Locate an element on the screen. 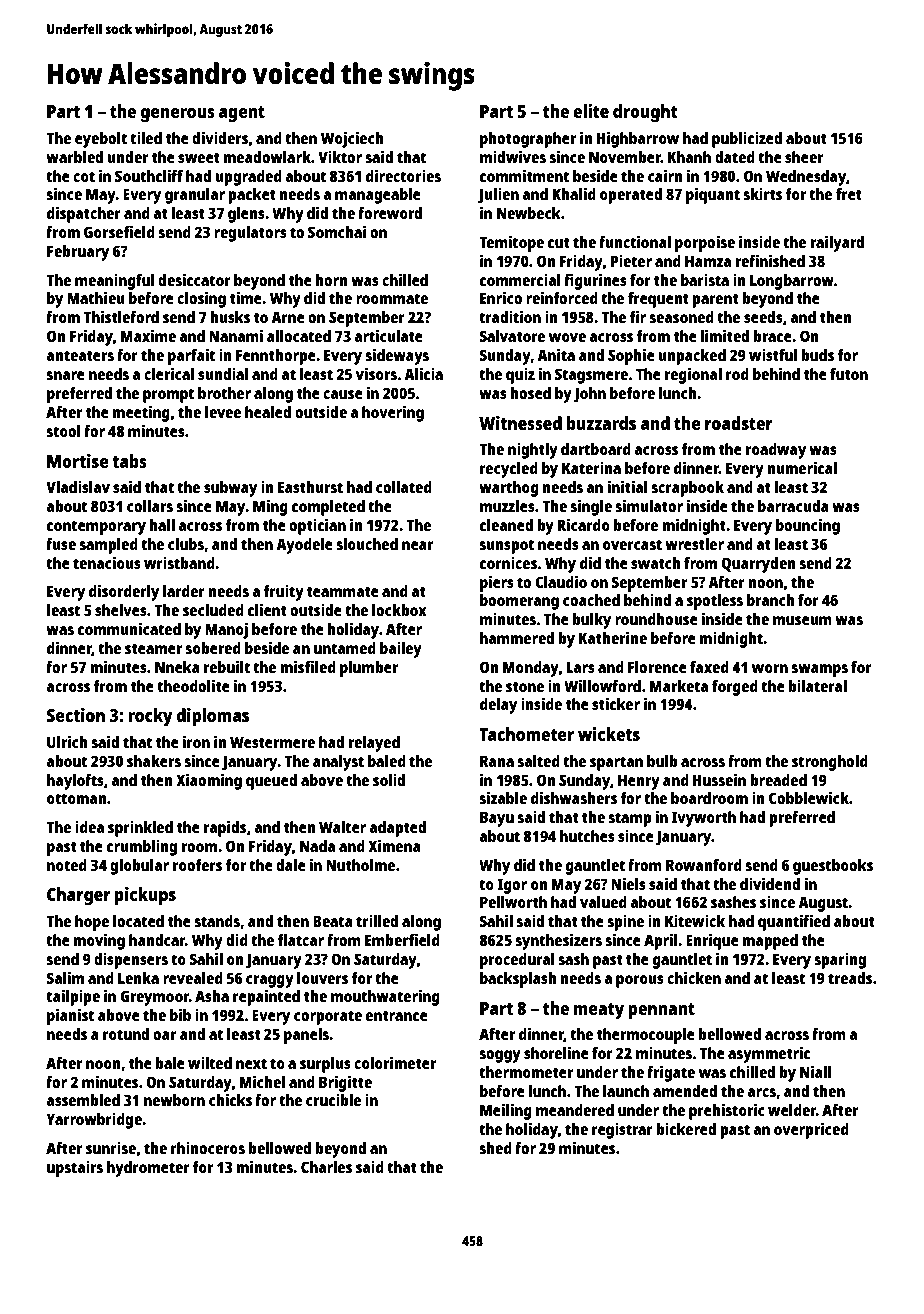 This screenshot has height=1314, width=924. idea is located at coordinates (89, 827).
